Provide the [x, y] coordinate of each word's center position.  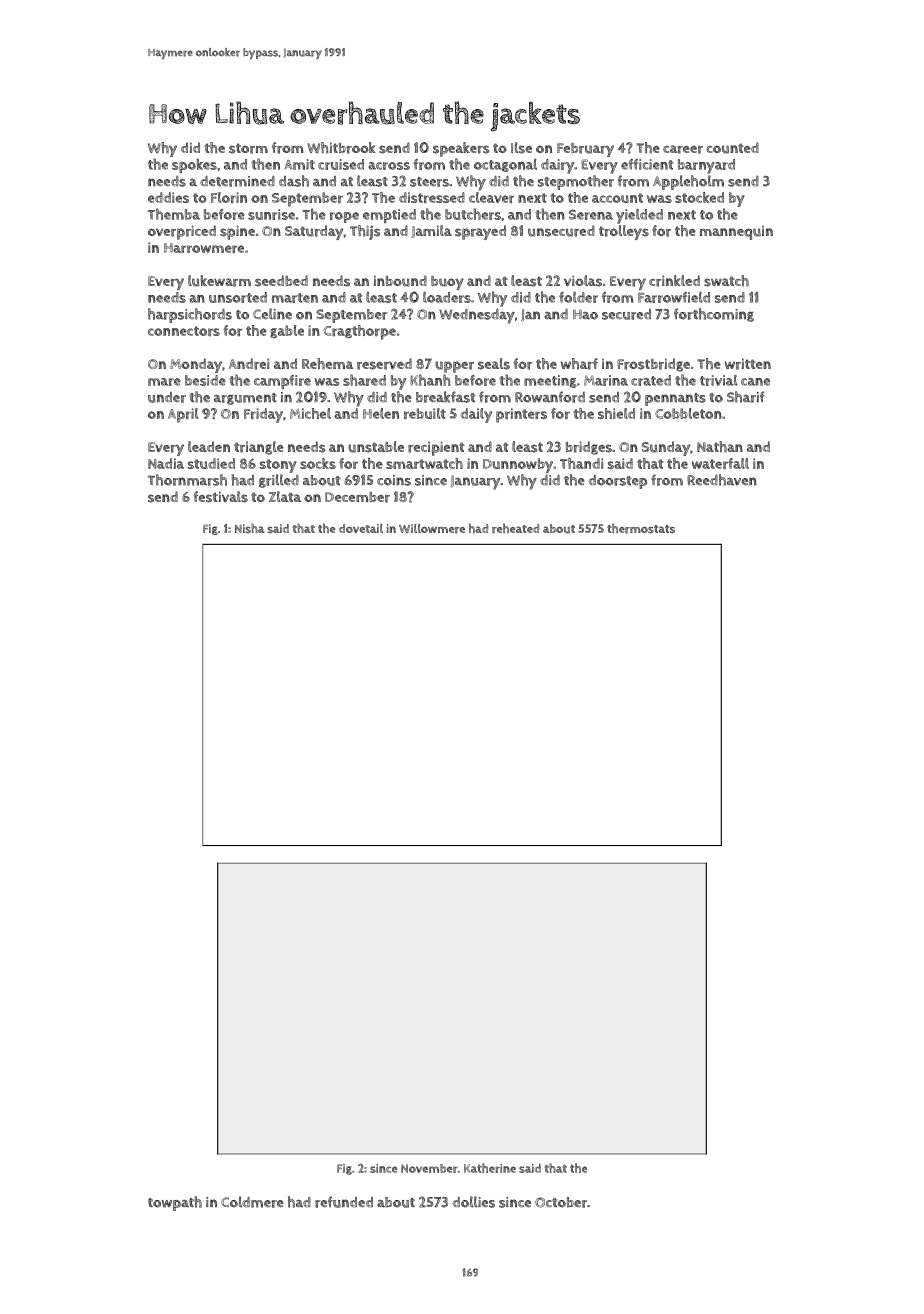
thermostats [641, 528]
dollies [473, 1202]
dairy [557, 166]
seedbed [281, 281]
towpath [175, 1203]
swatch [726, 281]
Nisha [250, 528]
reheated [515, 528]
